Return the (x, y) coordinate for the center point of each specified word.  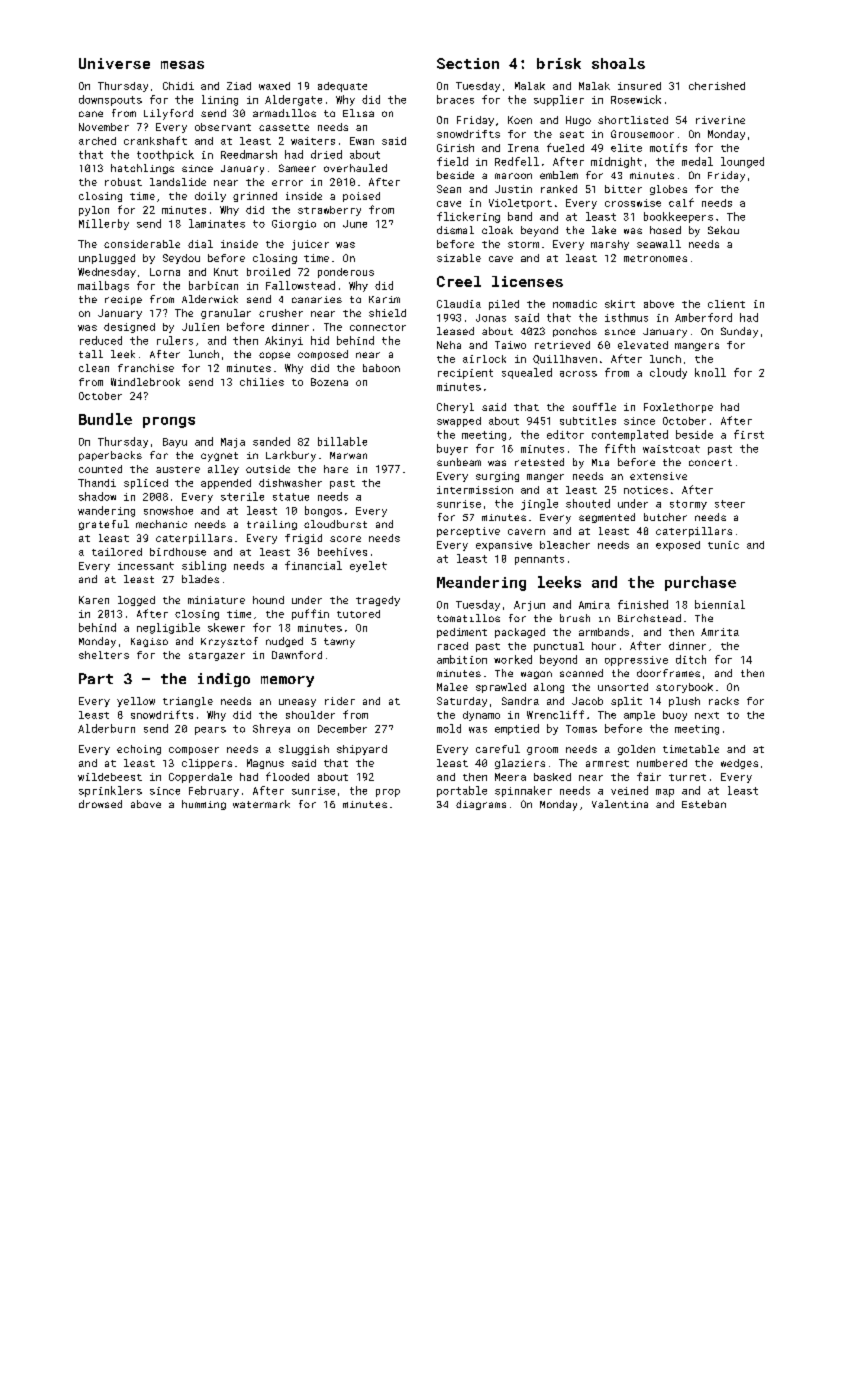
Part (96, 678)
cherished (717, 86)
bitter (623, 189)
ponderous (346, 273)
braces (455, 99)
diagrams (481, 805)
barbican (213, 285)
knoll (710, 372)
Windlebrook (145, 382)
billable (342, 441)
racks (724, 701)
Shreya (271, 729)
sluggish (304, 750)
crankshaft (155, 140)
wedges (739, 764)
